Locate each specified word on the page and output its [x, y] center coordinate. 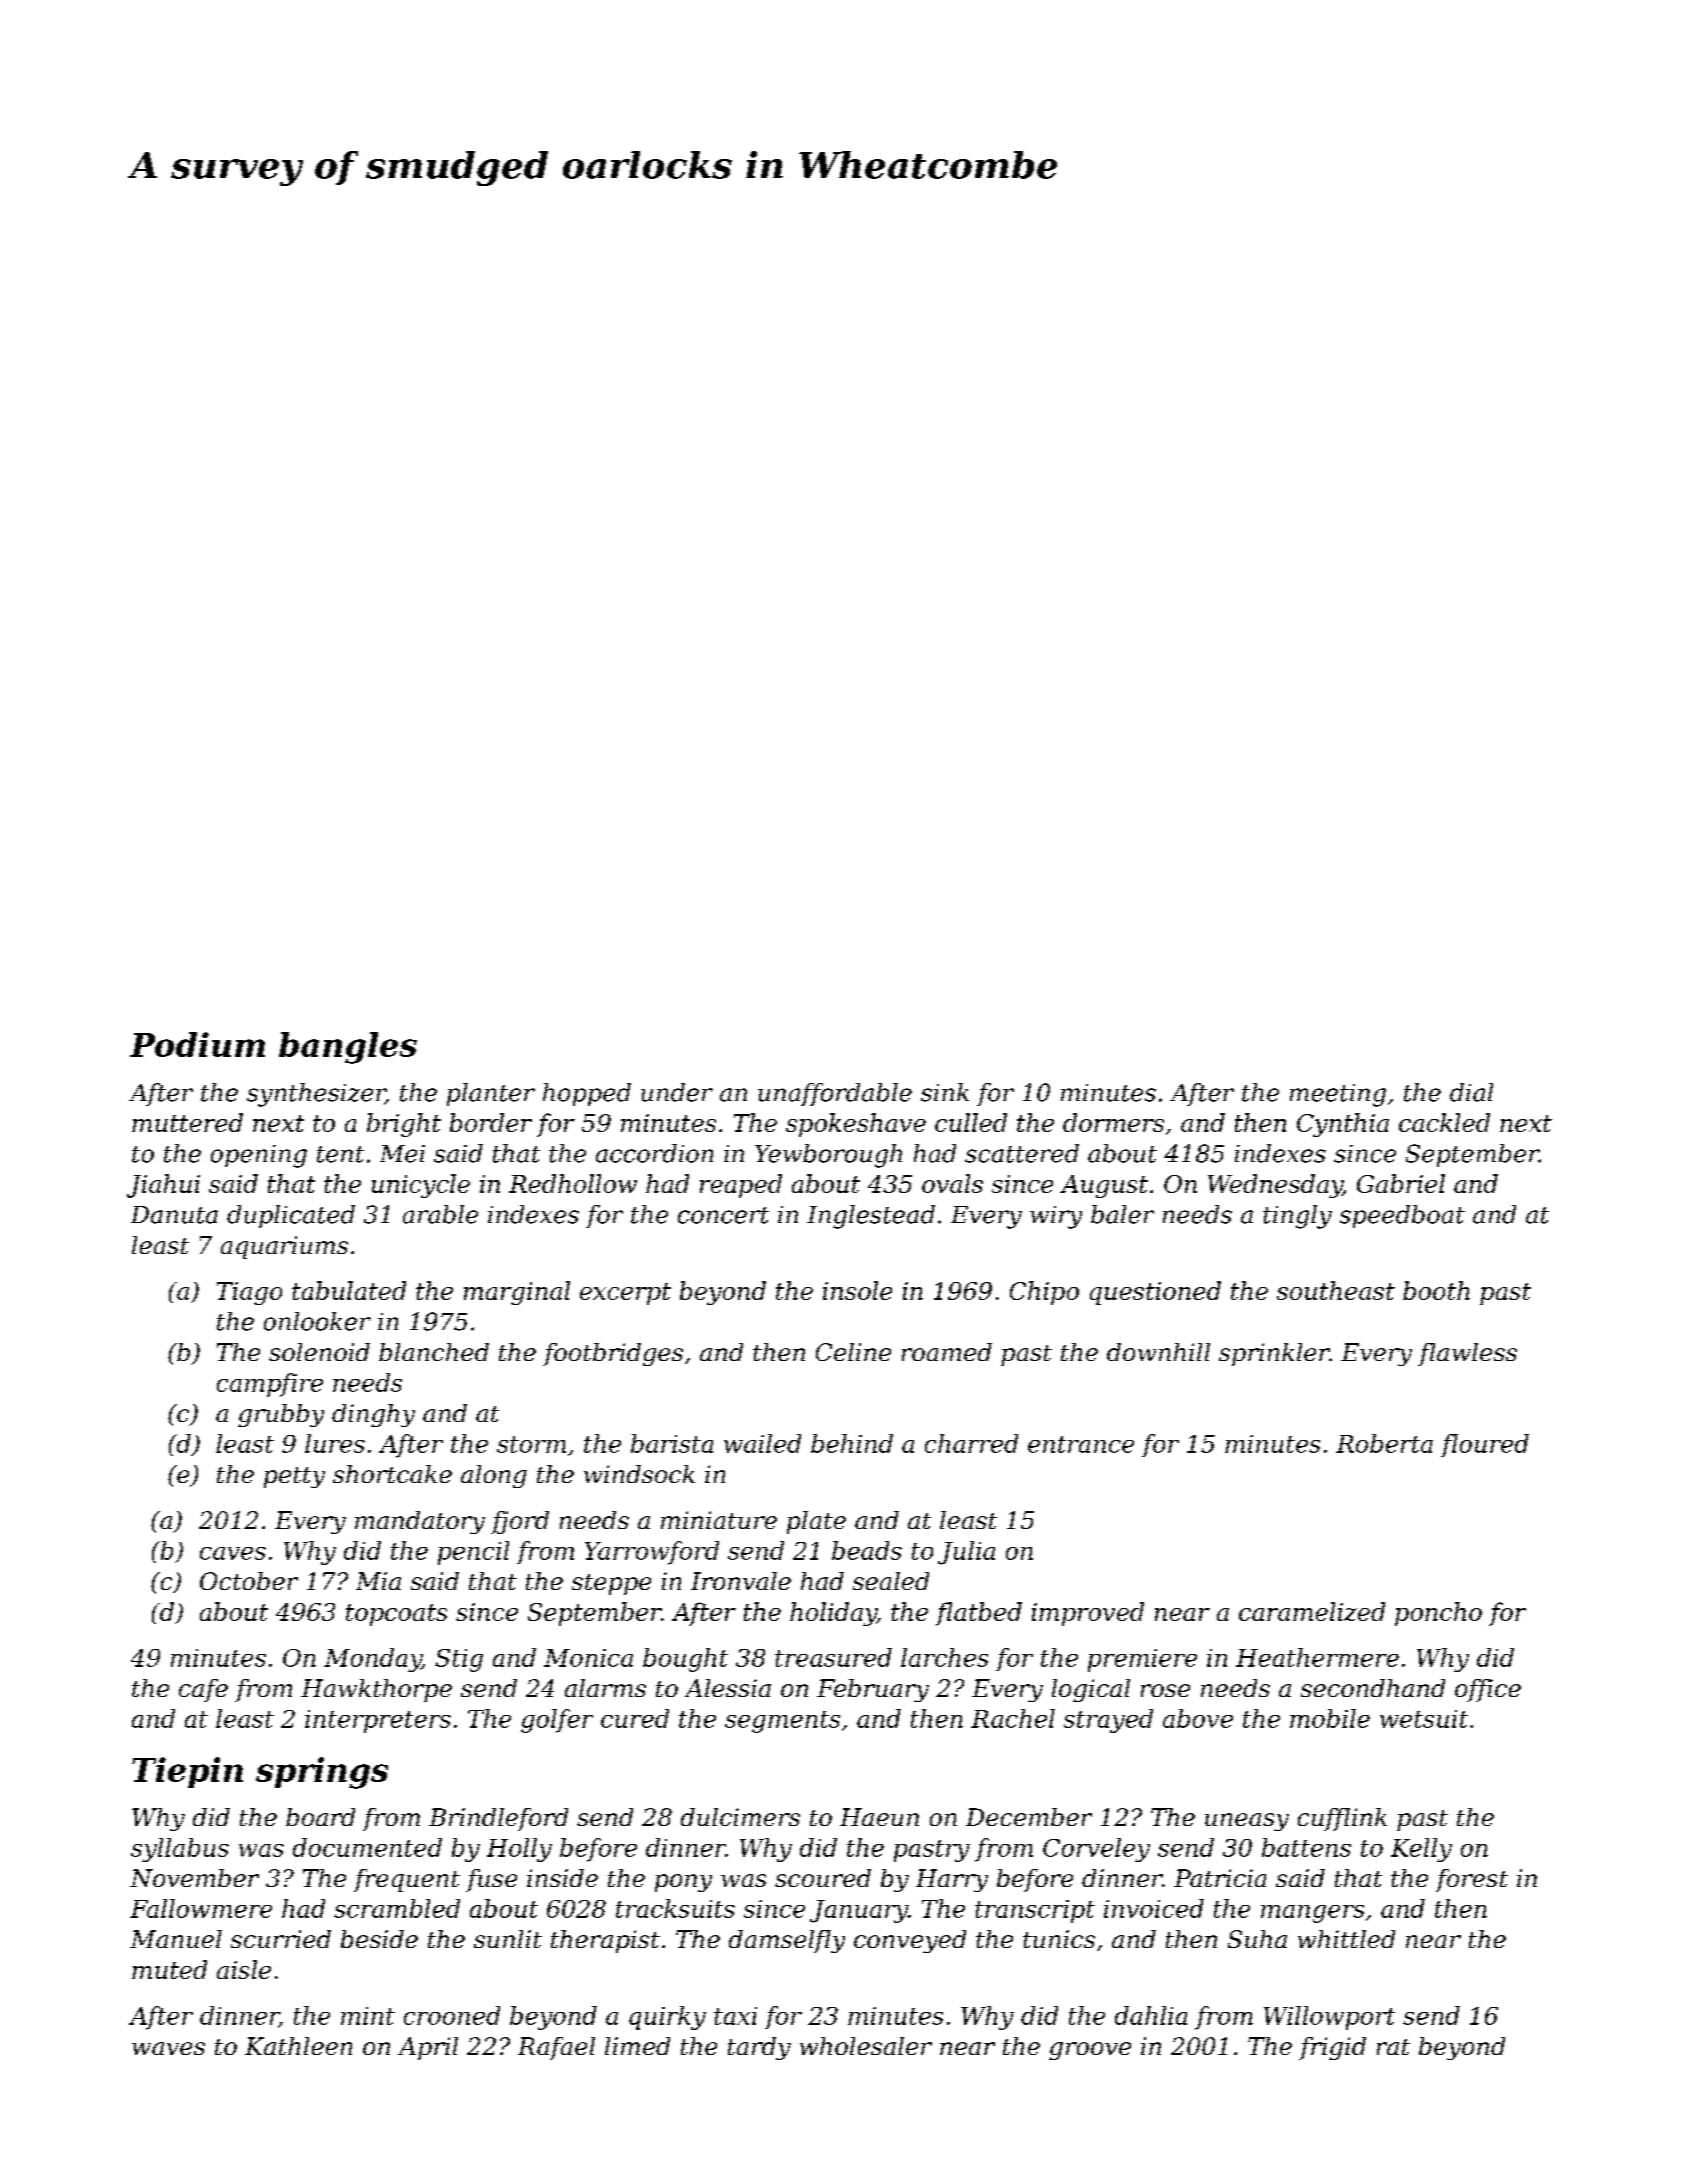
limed [637, 2046]
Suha [1257, 1939]
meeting [1338, 1095]
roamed [947, 1352]
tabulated [349, 1290]
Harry [952, 1880]
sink [945, 1092]
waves [168, 2048]
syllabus [180, 1850]
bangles [348, 1048]
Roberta [1384, 1443]
